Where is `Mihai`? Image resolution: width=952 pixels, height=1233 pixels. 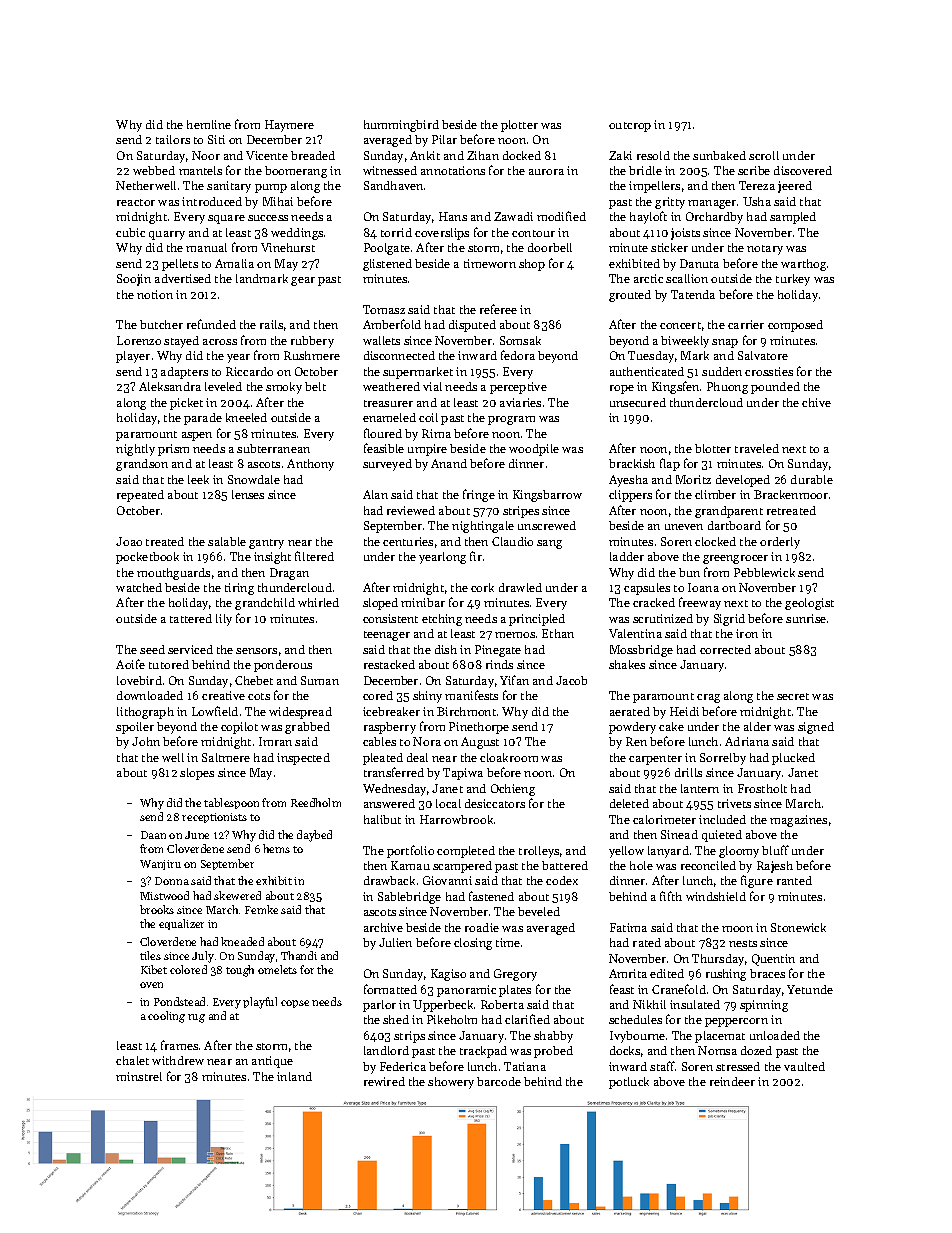 Mihai is located at coordinates (278, 201).
